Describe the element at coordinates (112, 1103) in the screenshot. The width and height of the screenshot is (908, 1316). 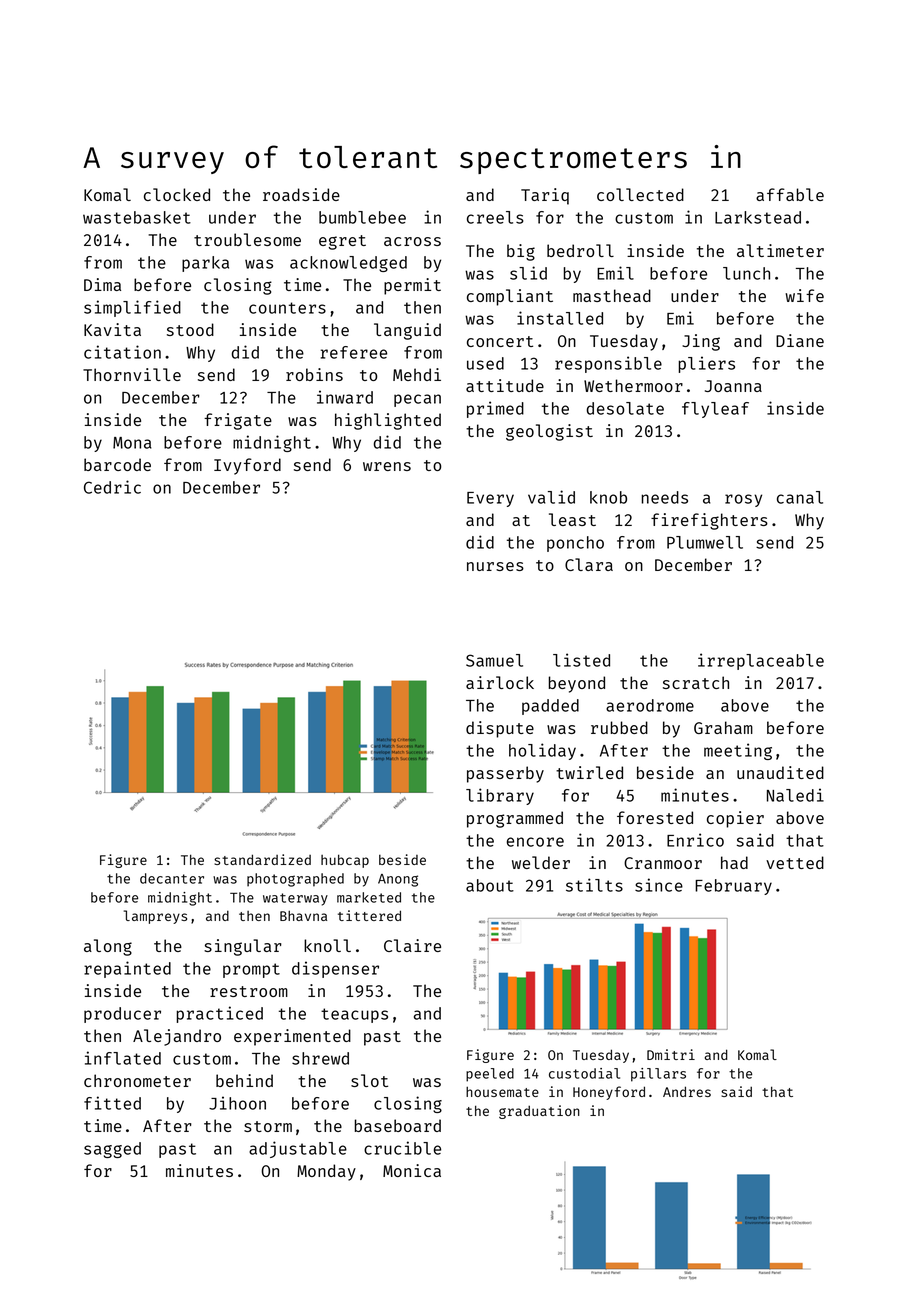
I see `fitted` at that location.
